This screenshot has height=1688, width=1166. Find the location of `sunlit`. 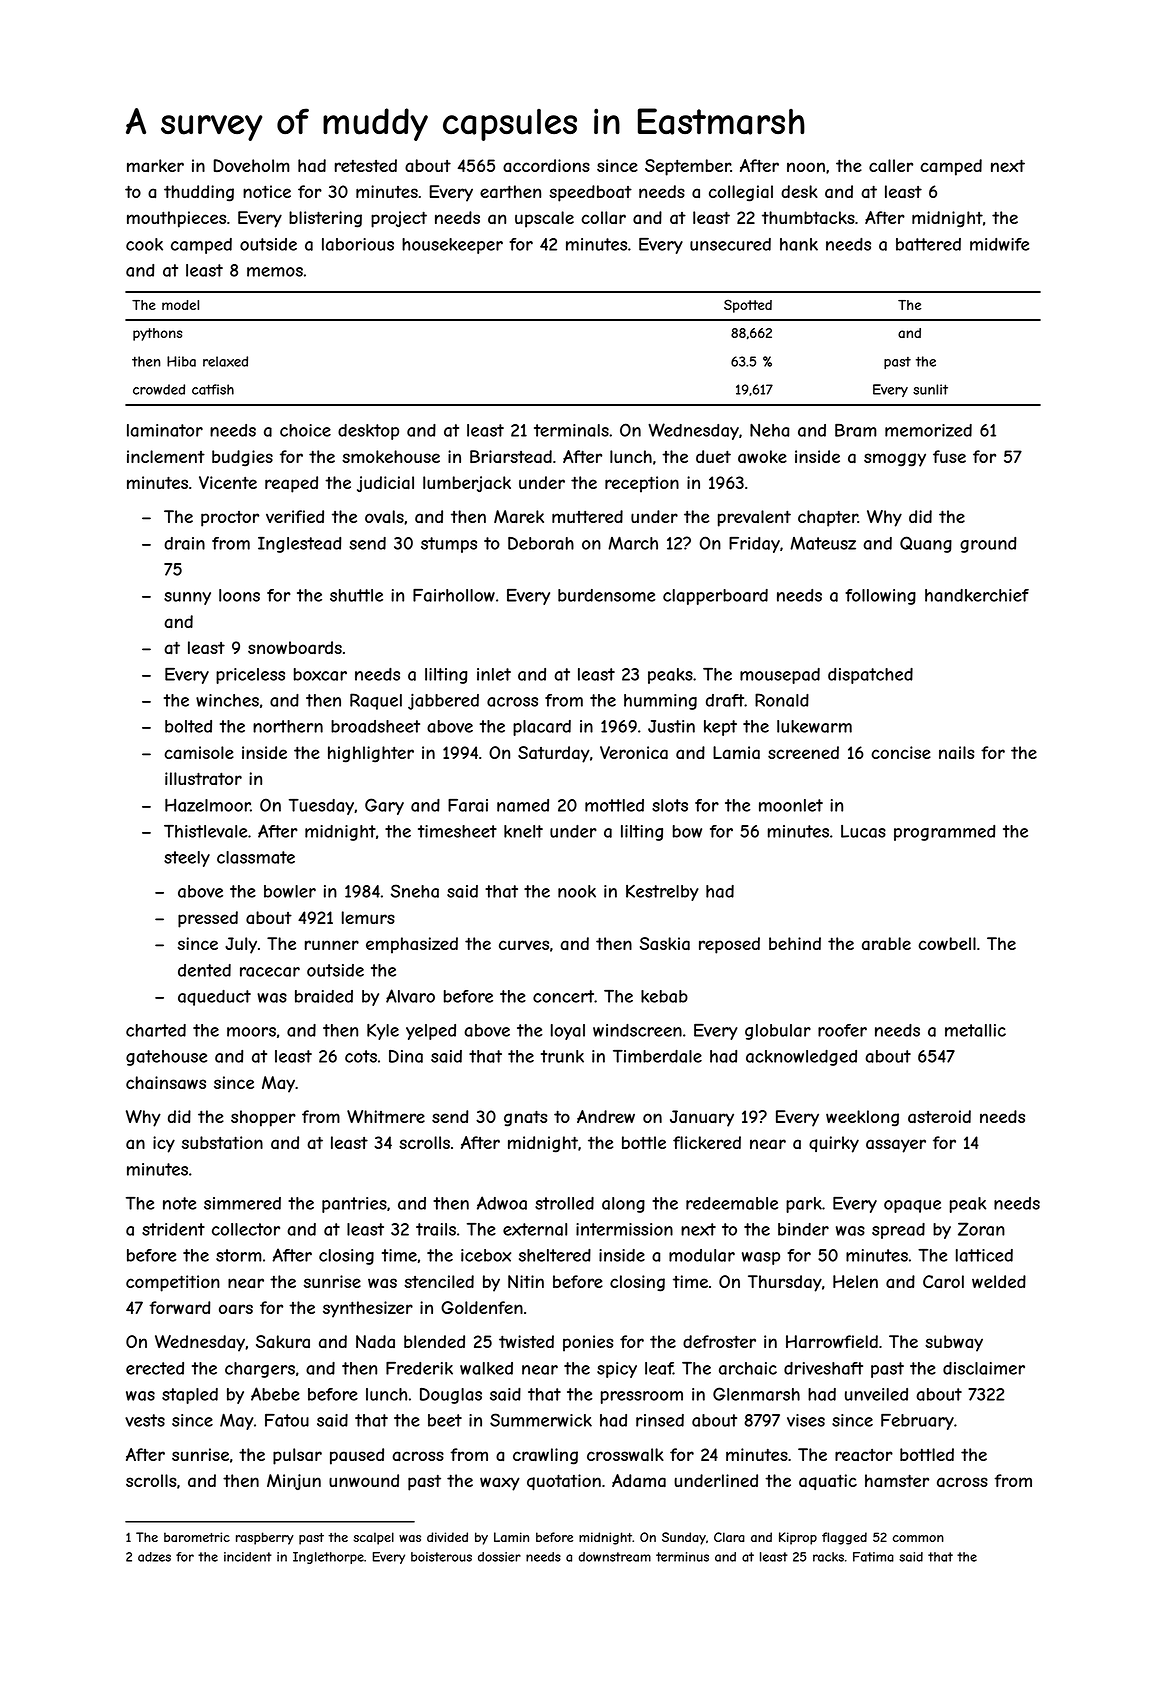

sunlit is located at coordinates (930, 389).
